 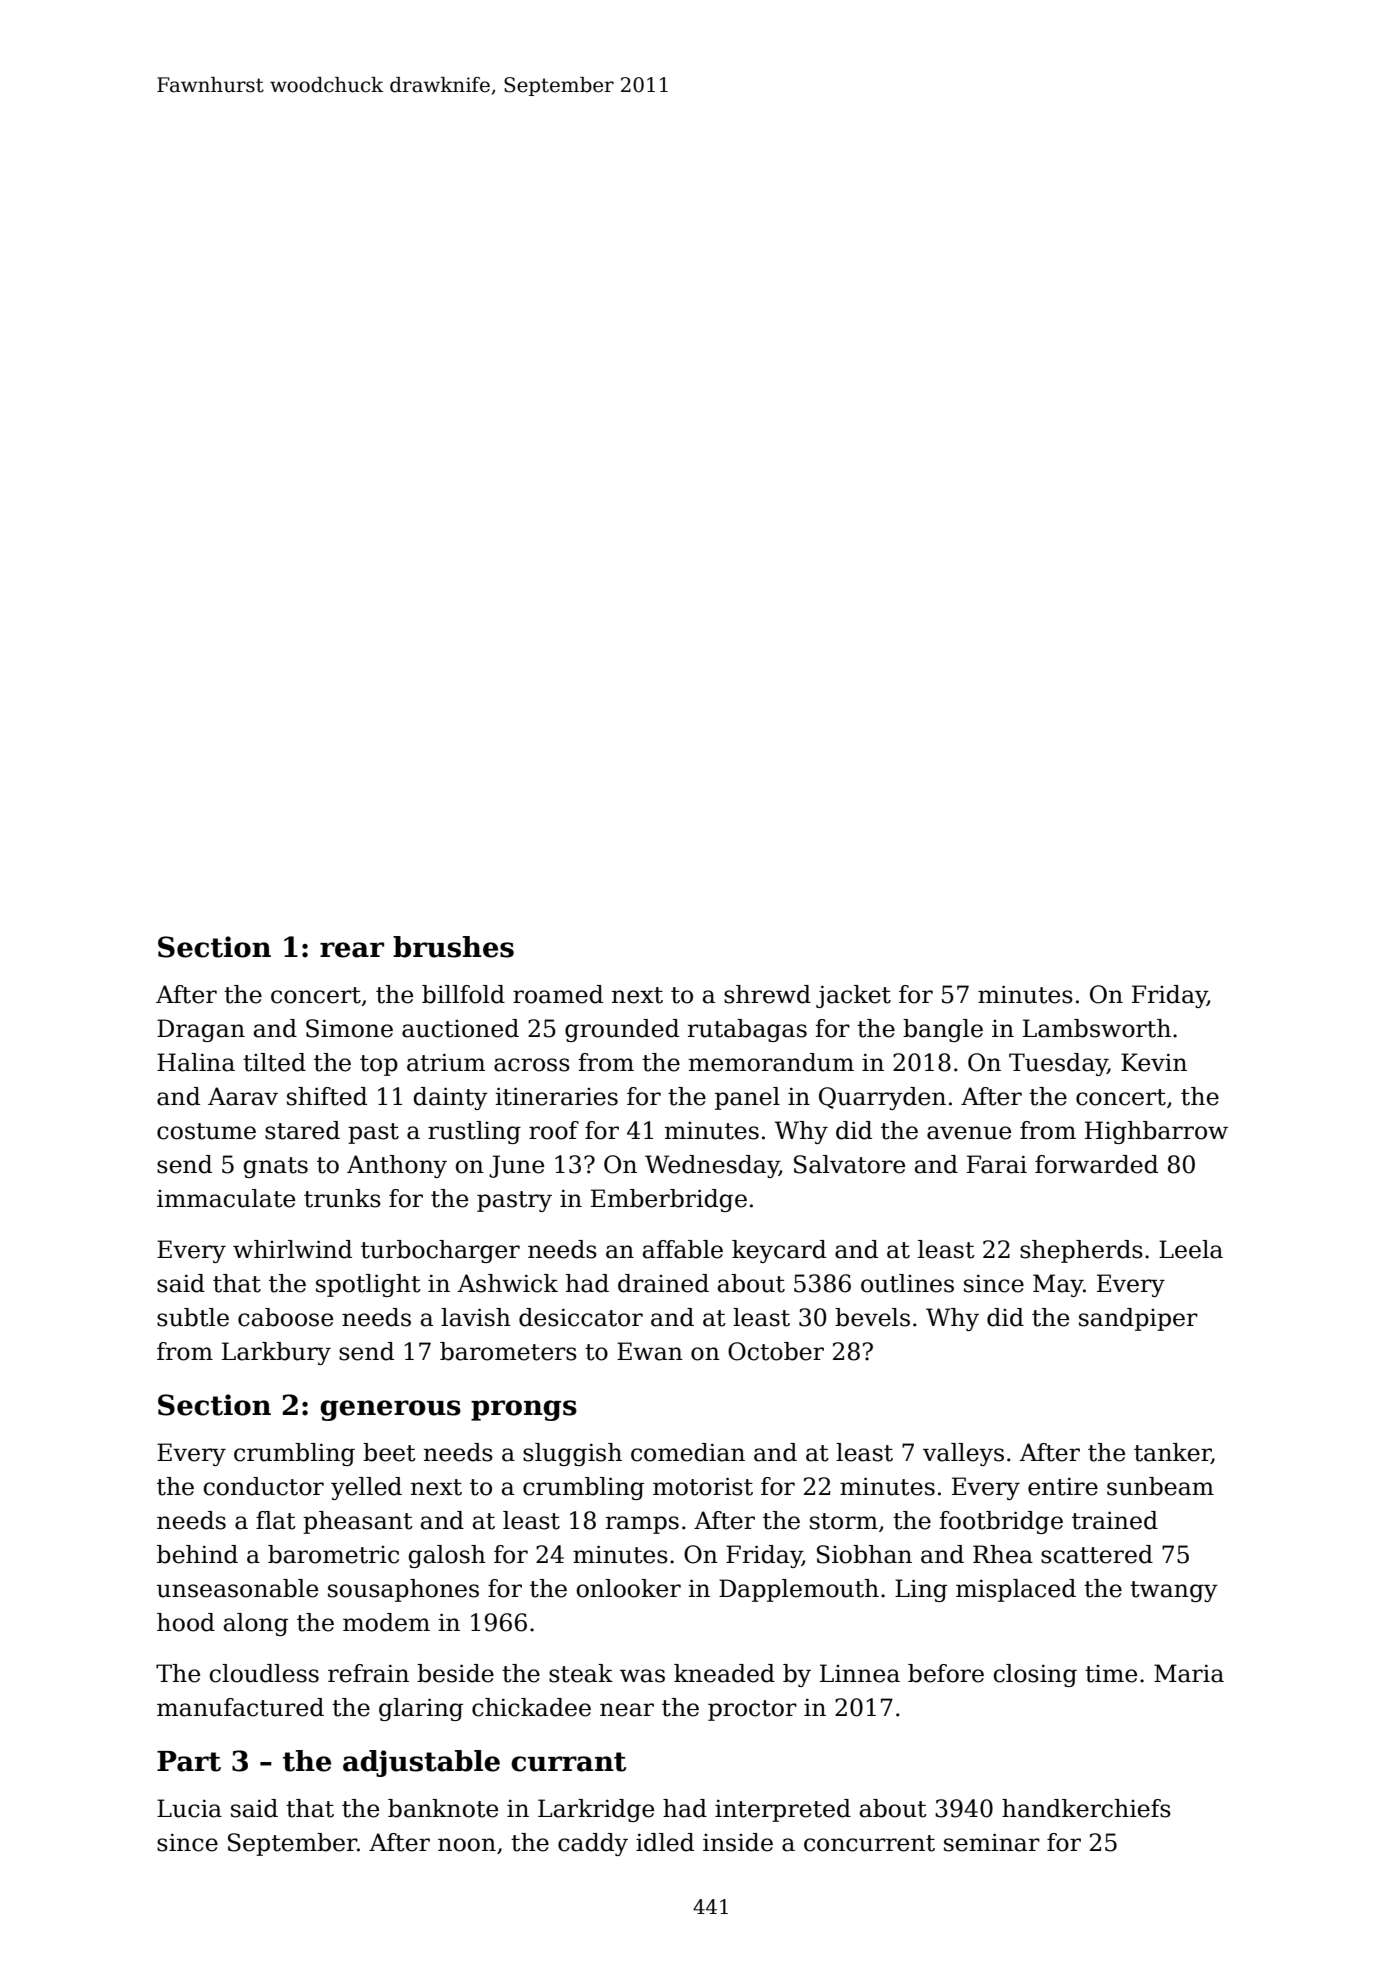 What do you see at coordinates (189, 1808) in the screenshot?
I see `Lucia` at bounding box center [189, 1808].
